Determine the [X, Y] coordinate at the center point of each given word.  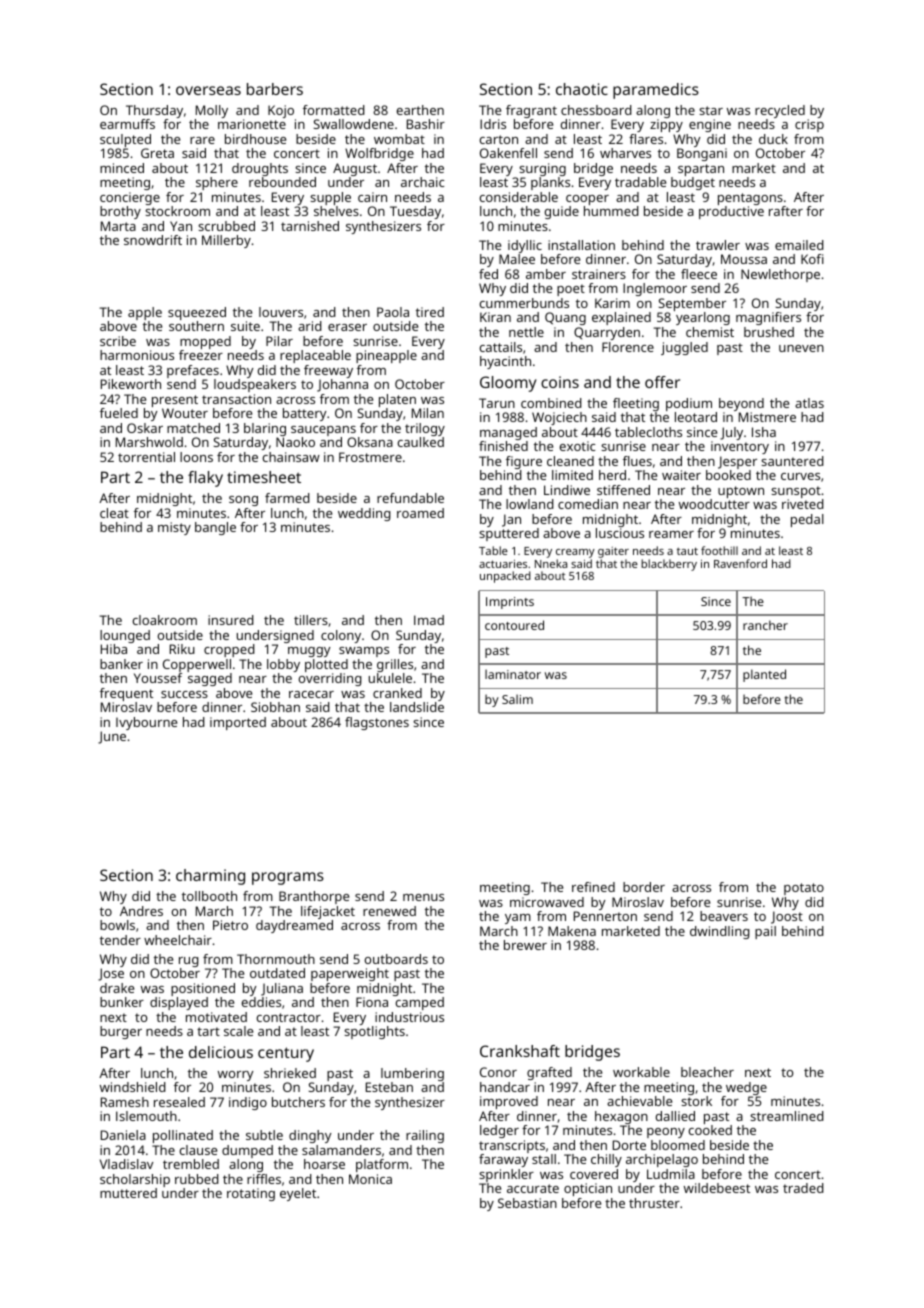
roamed [420, 513]
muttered [128, 1193]
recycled [780, 111]
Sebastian [527, 1203]
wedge [746, 1088]
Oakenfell [508, 153]
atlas [809, 403]
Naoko [295, 442]
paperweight [350, 974]
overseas [208, 90]
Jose [111, 974]
